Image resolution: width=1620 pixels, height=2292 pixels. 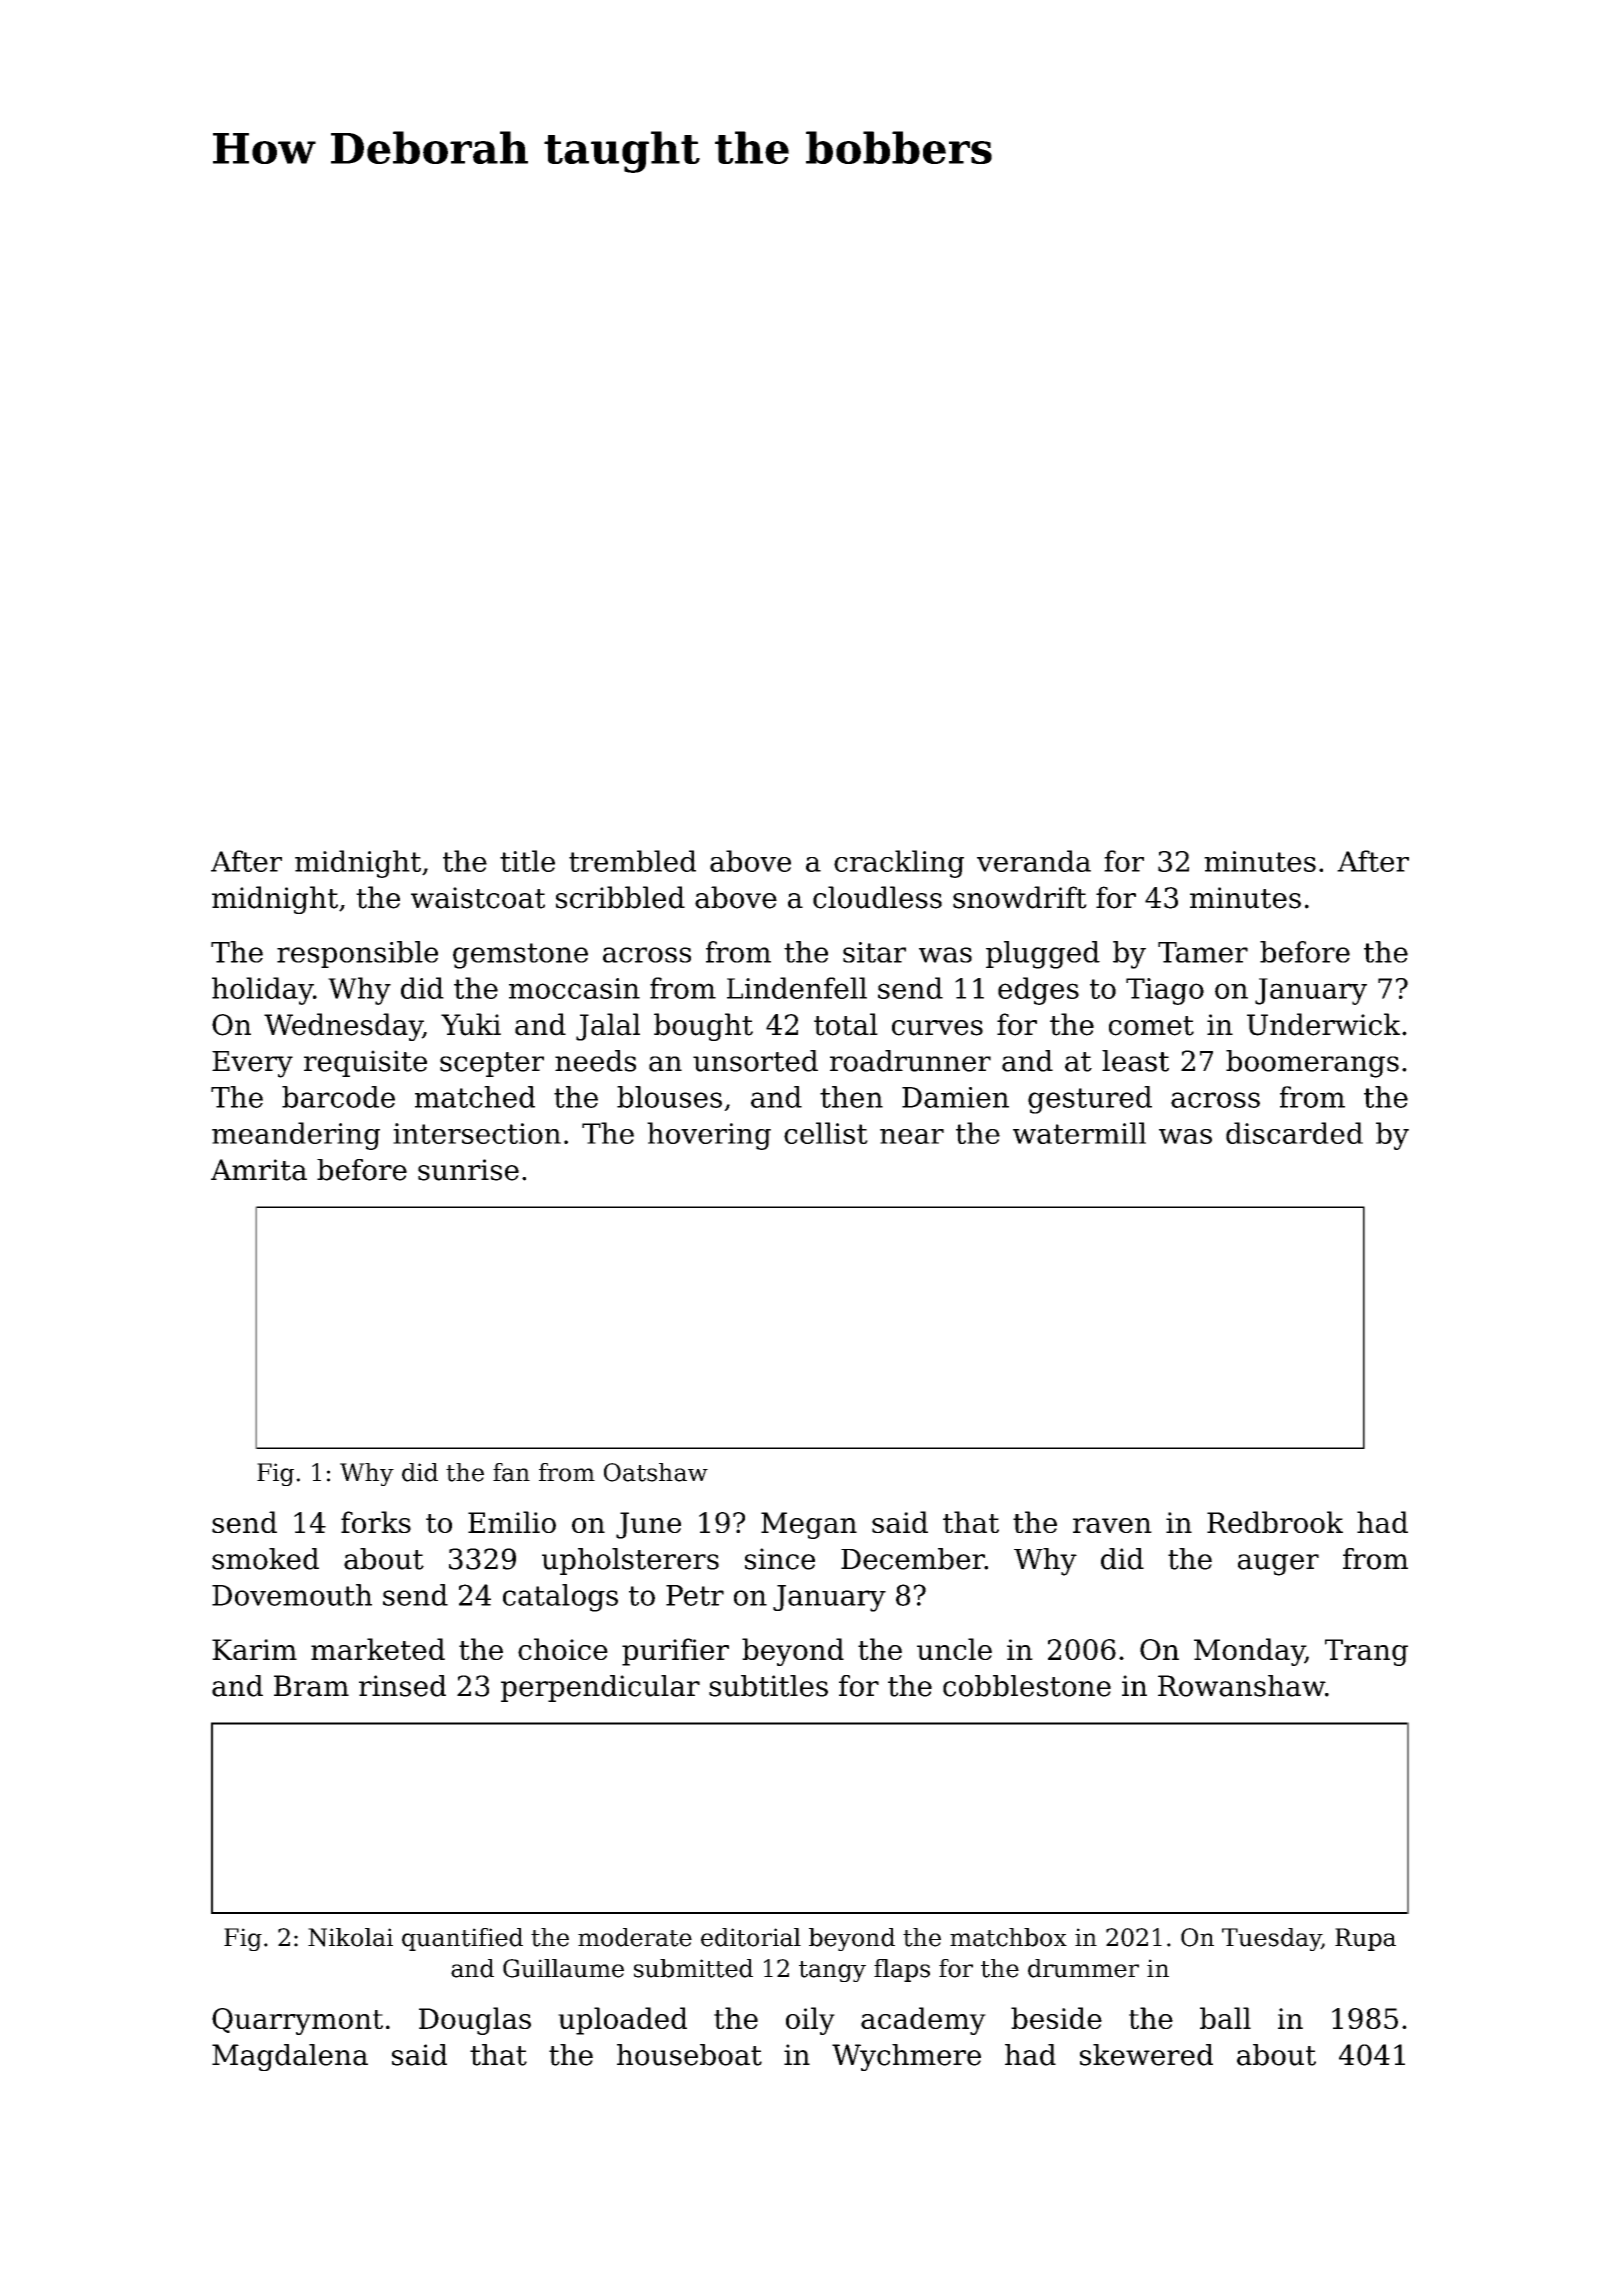 What do you see at coordinates (600, 1688) in the image?
I see `perpendicular` at bounding box center [600, 1688].
